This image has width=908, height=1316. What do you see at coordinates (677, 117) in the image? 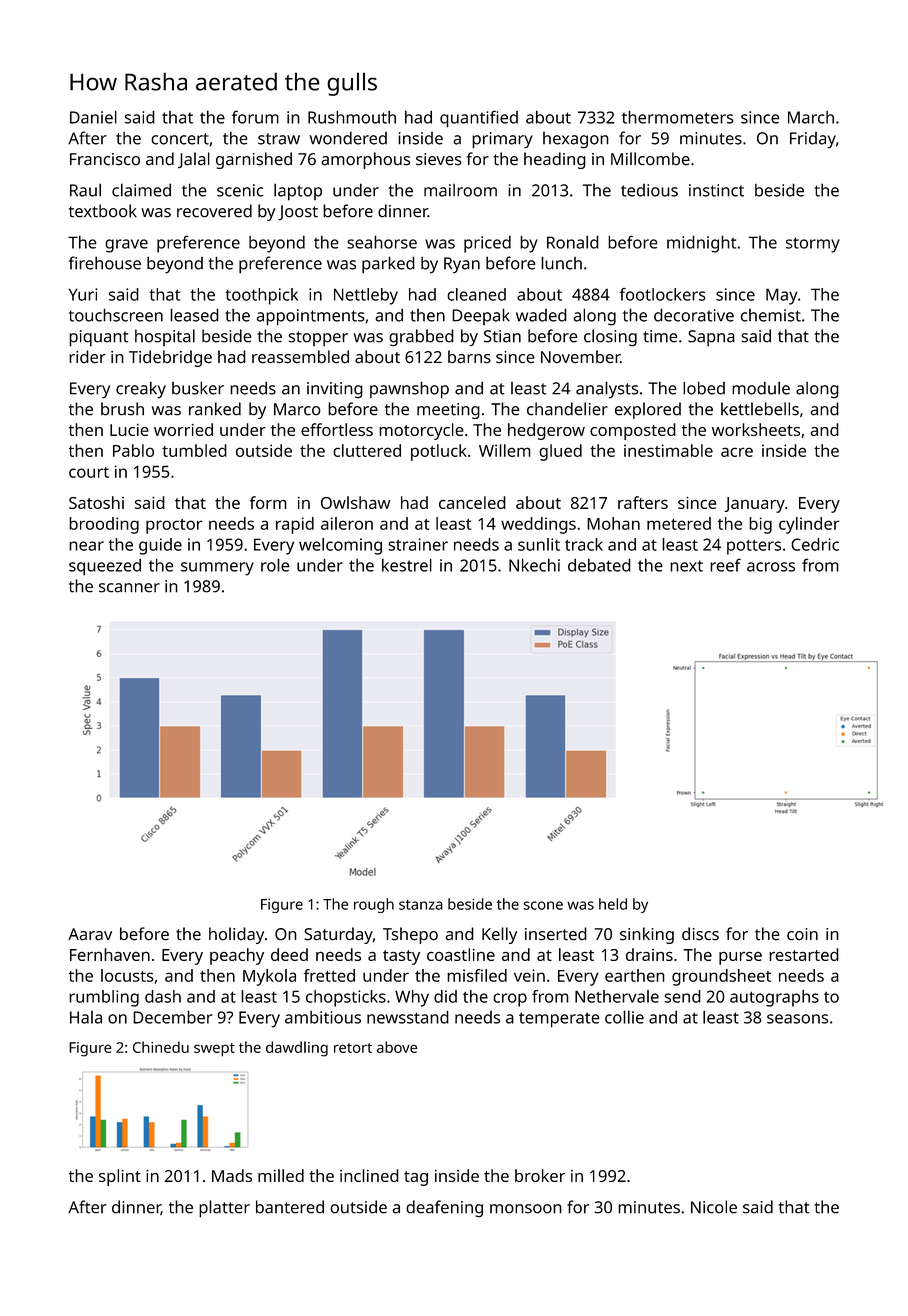
I see `thermometers` at bounding box center [677, 117].
